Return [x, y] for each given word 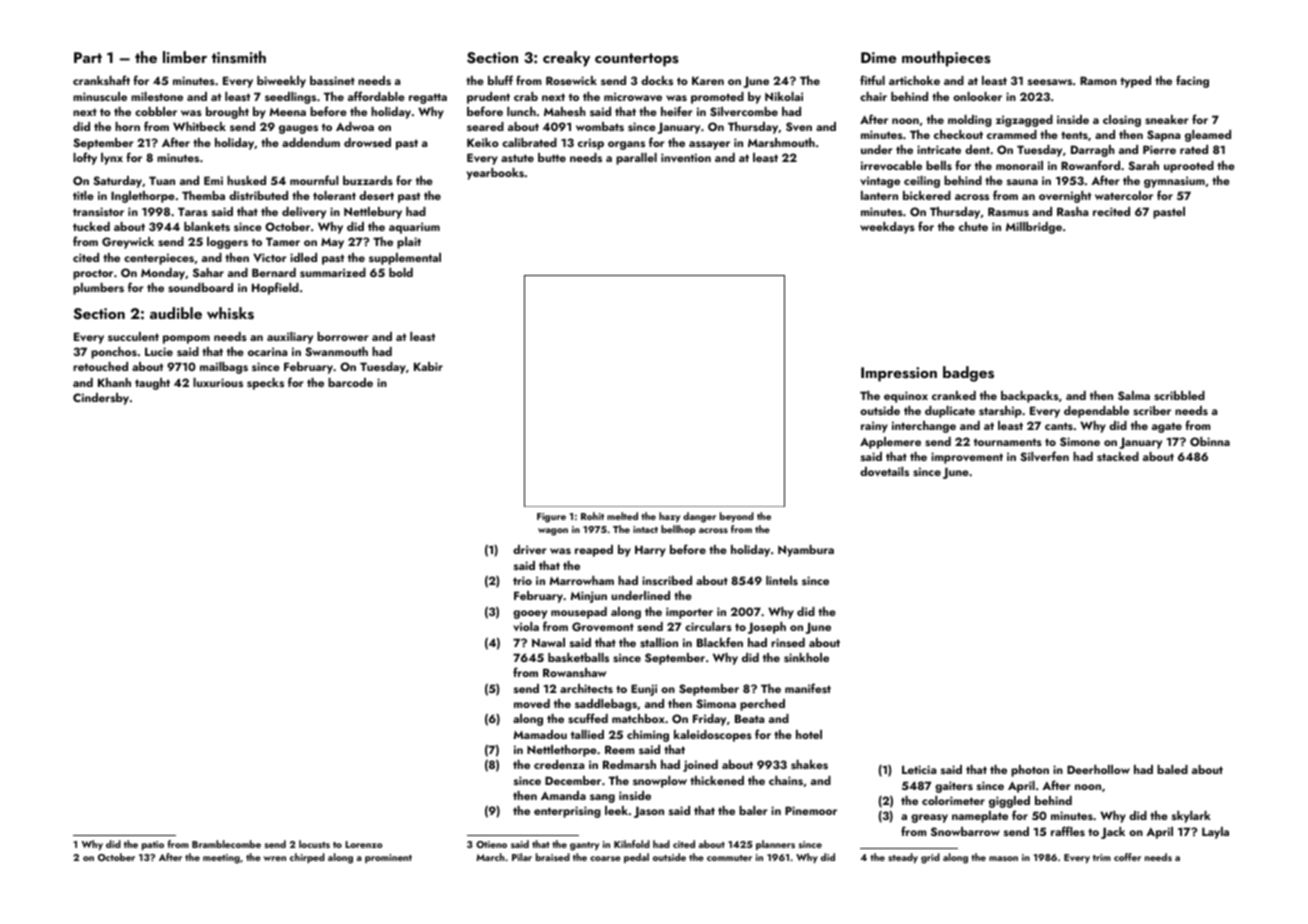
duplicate [950, 412]
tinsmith [239, 57]
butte [552, 157]
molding [970, 121]
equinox [906, 397]
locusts [314, 844]
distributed [258, 195]
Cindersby [101, 399]
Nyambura [806, 551]
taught [152, 384]
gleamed [1208, 136]
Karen [708, 80]
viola [526, 626]
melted [622, 516]
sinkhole [806, 657]
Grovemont [603, 626]
